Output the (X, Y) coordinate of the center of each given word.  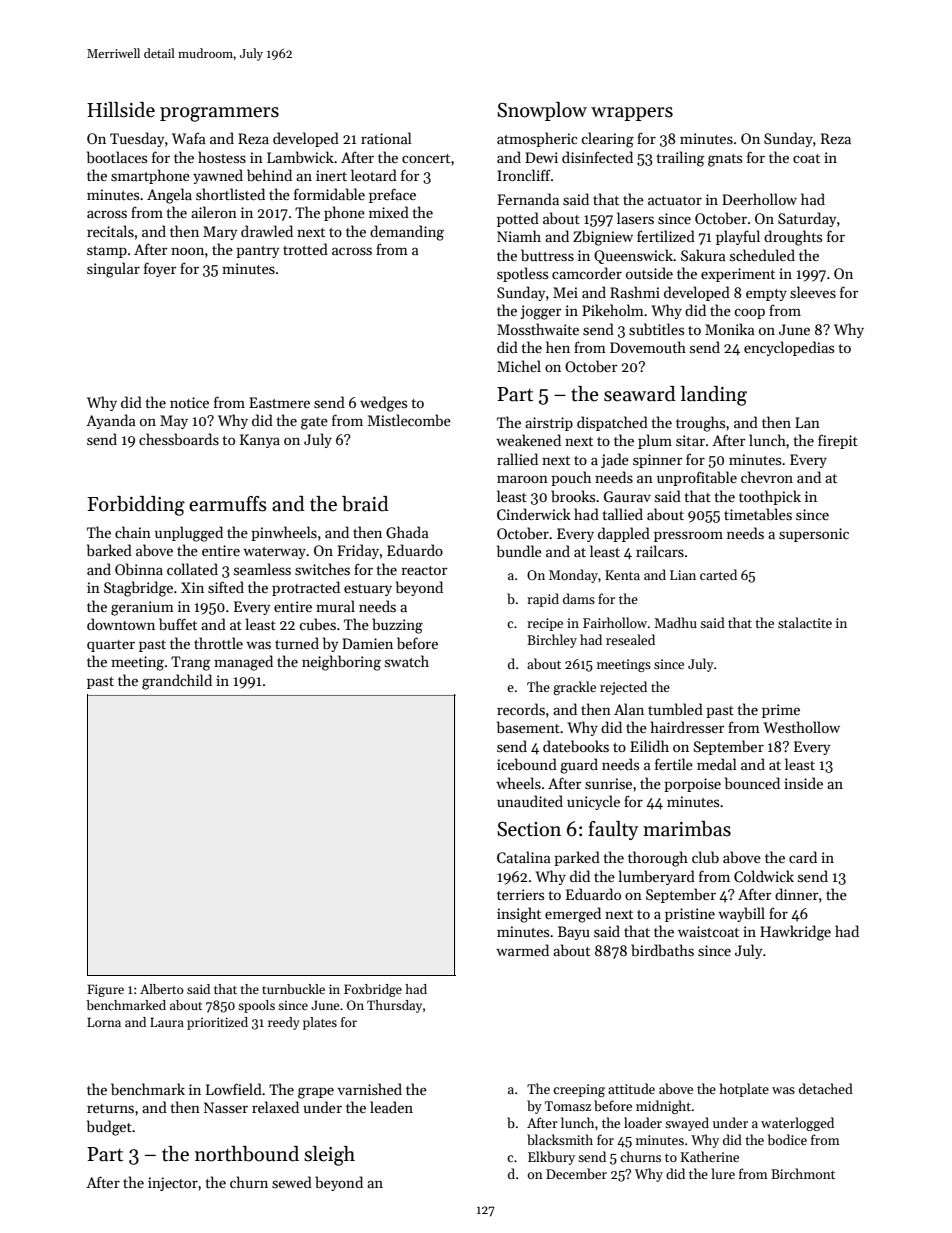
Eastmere (279, 402)
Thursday (394, 1006)
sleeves (813, 292)
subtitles (656, 329)
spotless (522, 274)
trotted (305, 249)
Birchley (552, 641)
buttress (547, 255)
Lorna (104, 1022)
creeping (579, 1090)
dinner (797, 894)
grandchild (177, 682)
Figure (105, 990)
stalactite (805, 622)
